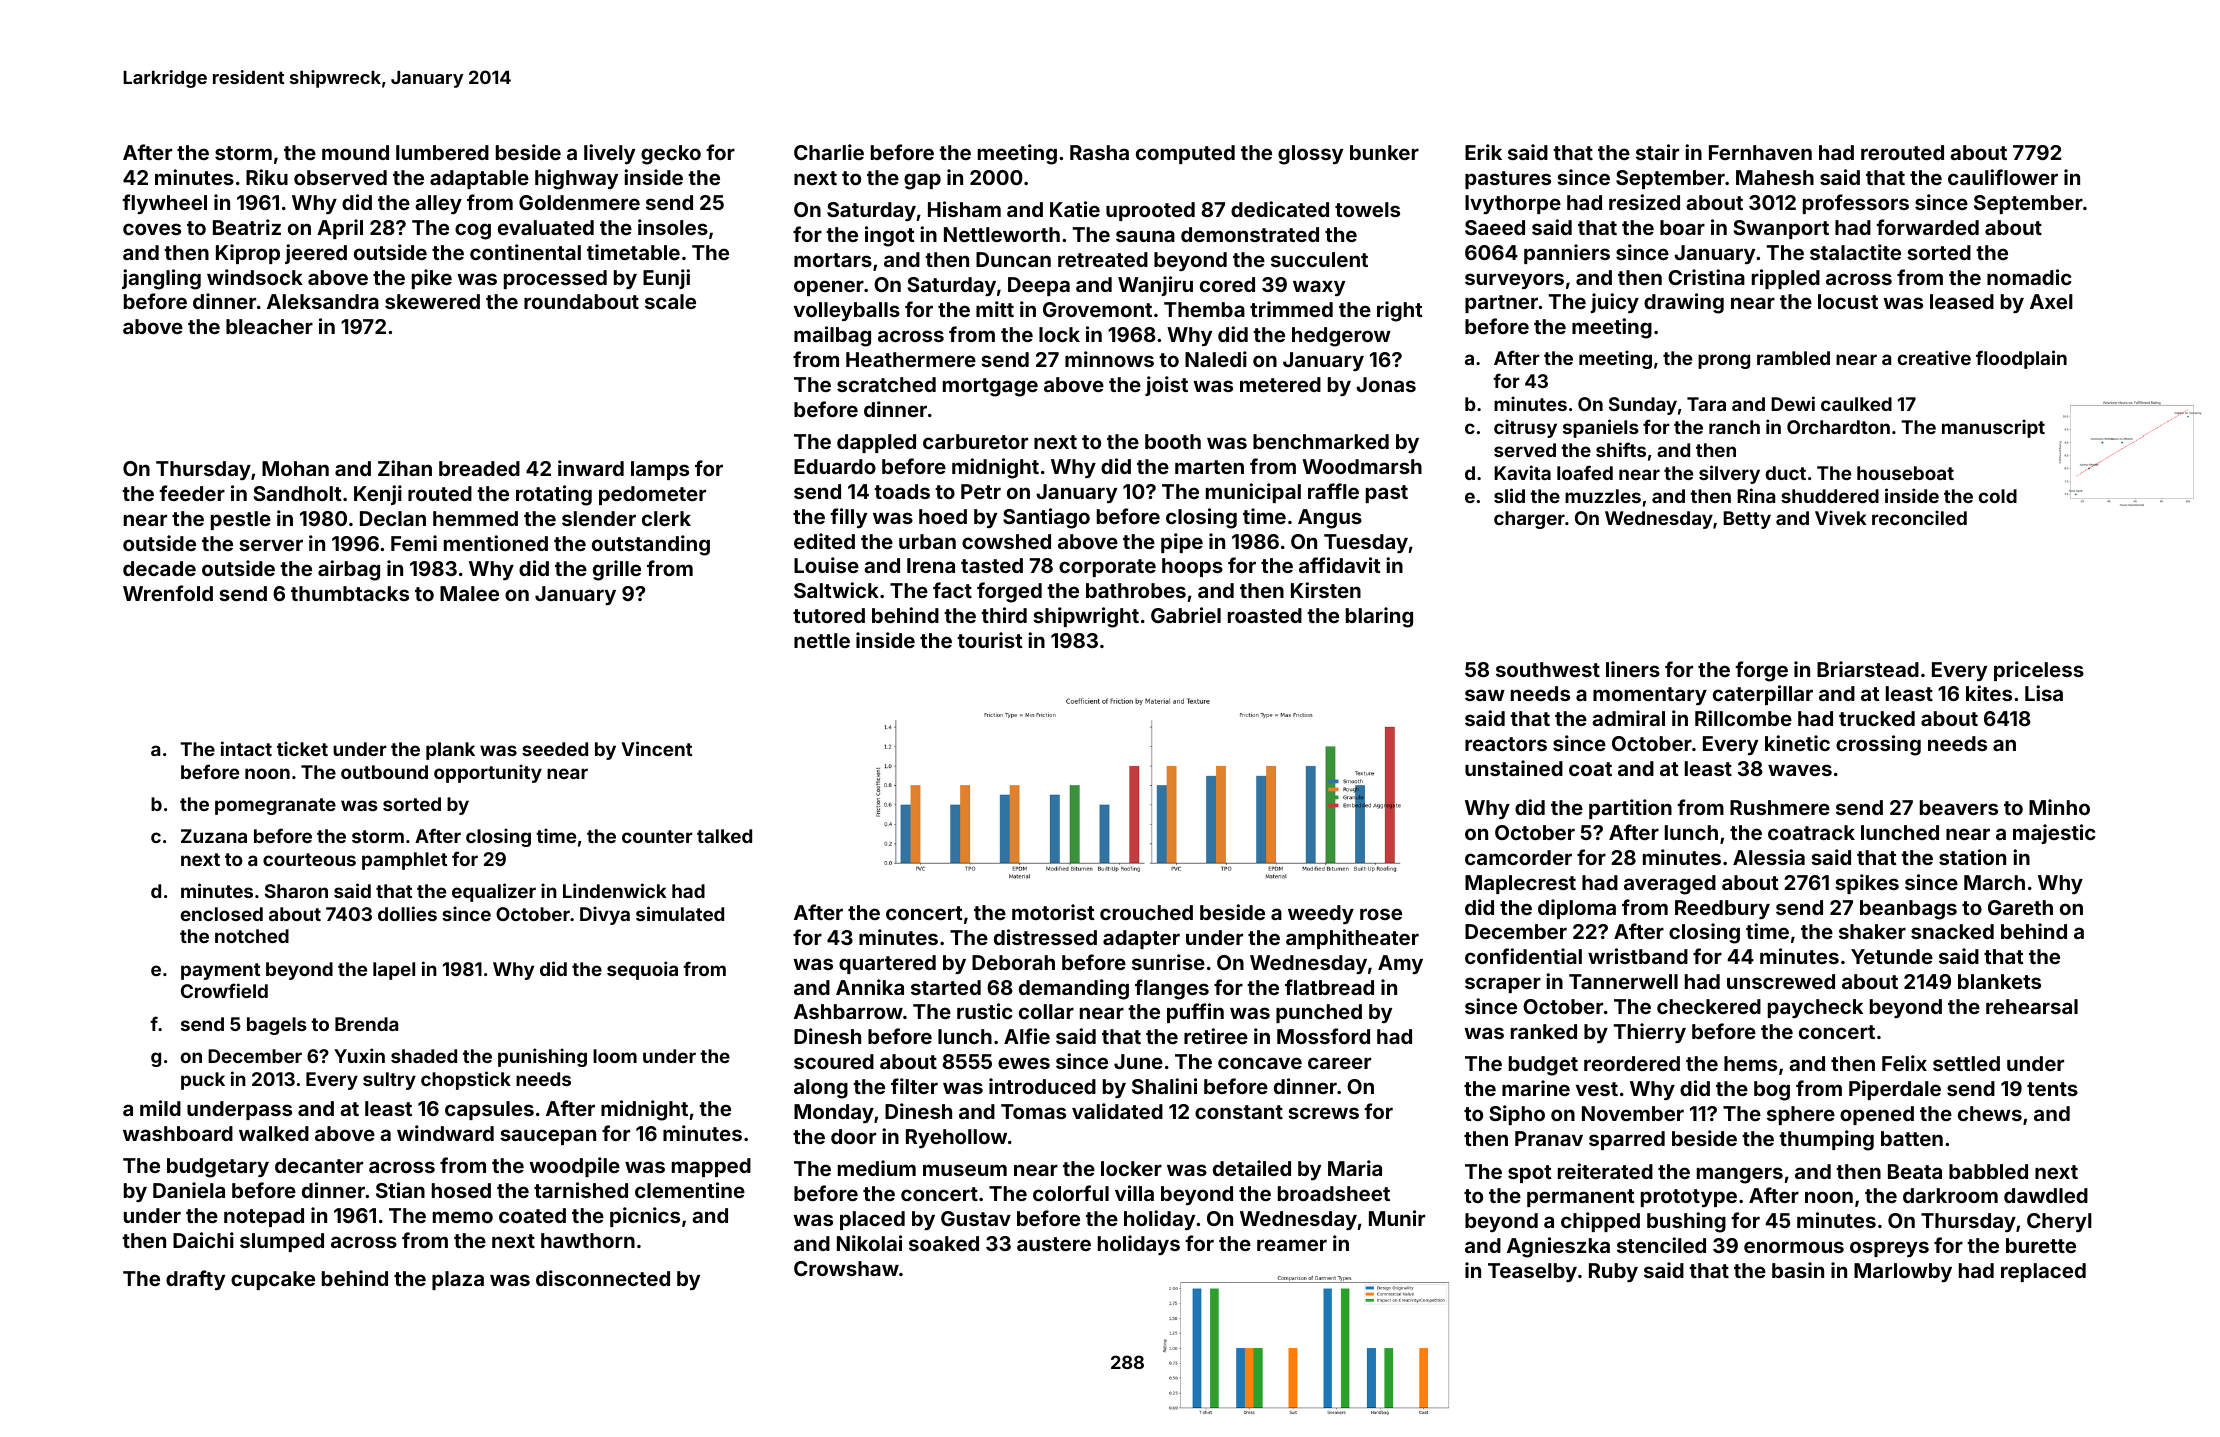  Describe the element at coordinates (1903, 1272) in the screenshot. I see `Marlowby` at that location.
